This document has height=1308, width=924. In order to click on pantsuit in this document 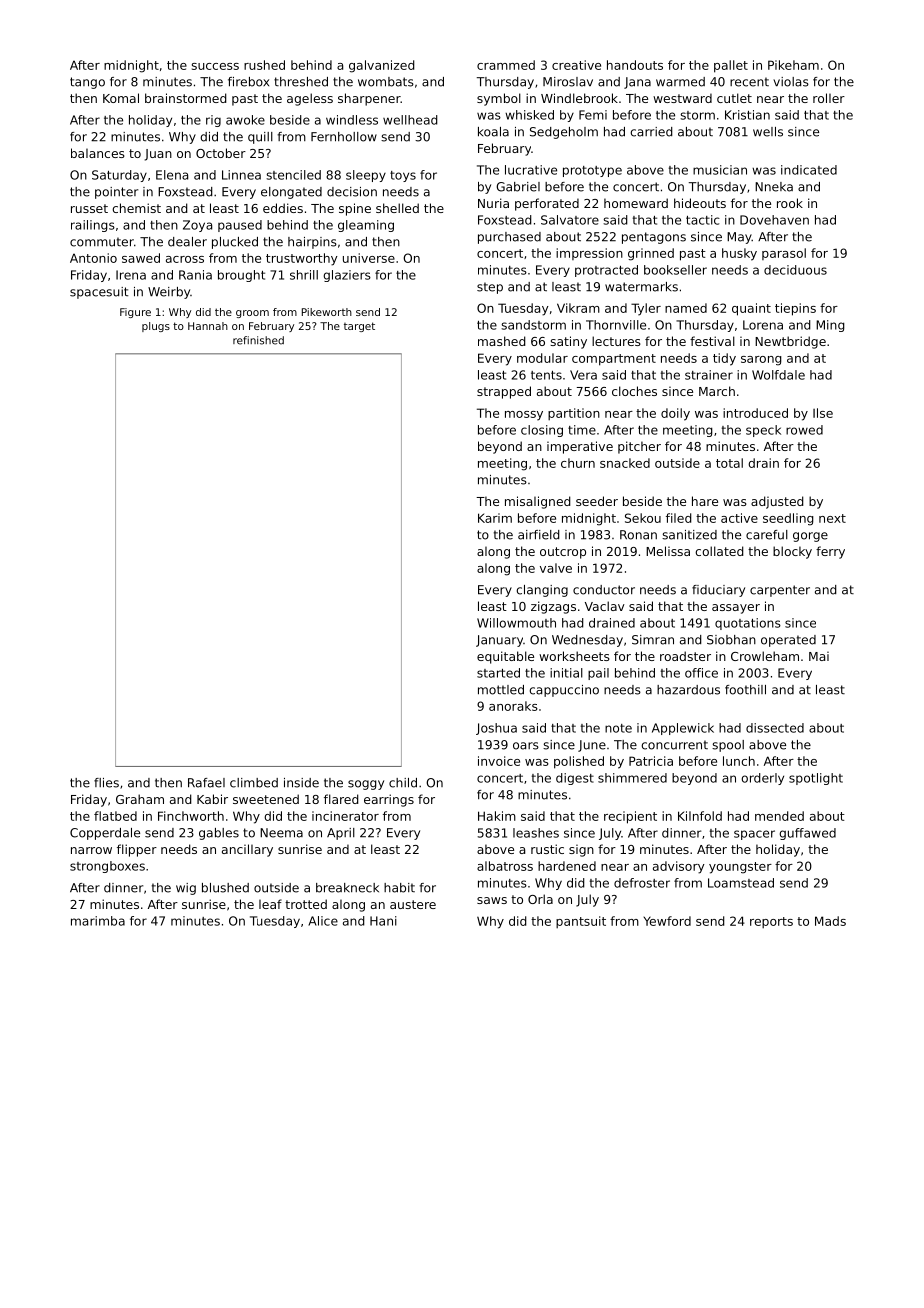, I will do `click(581, 922)`.
